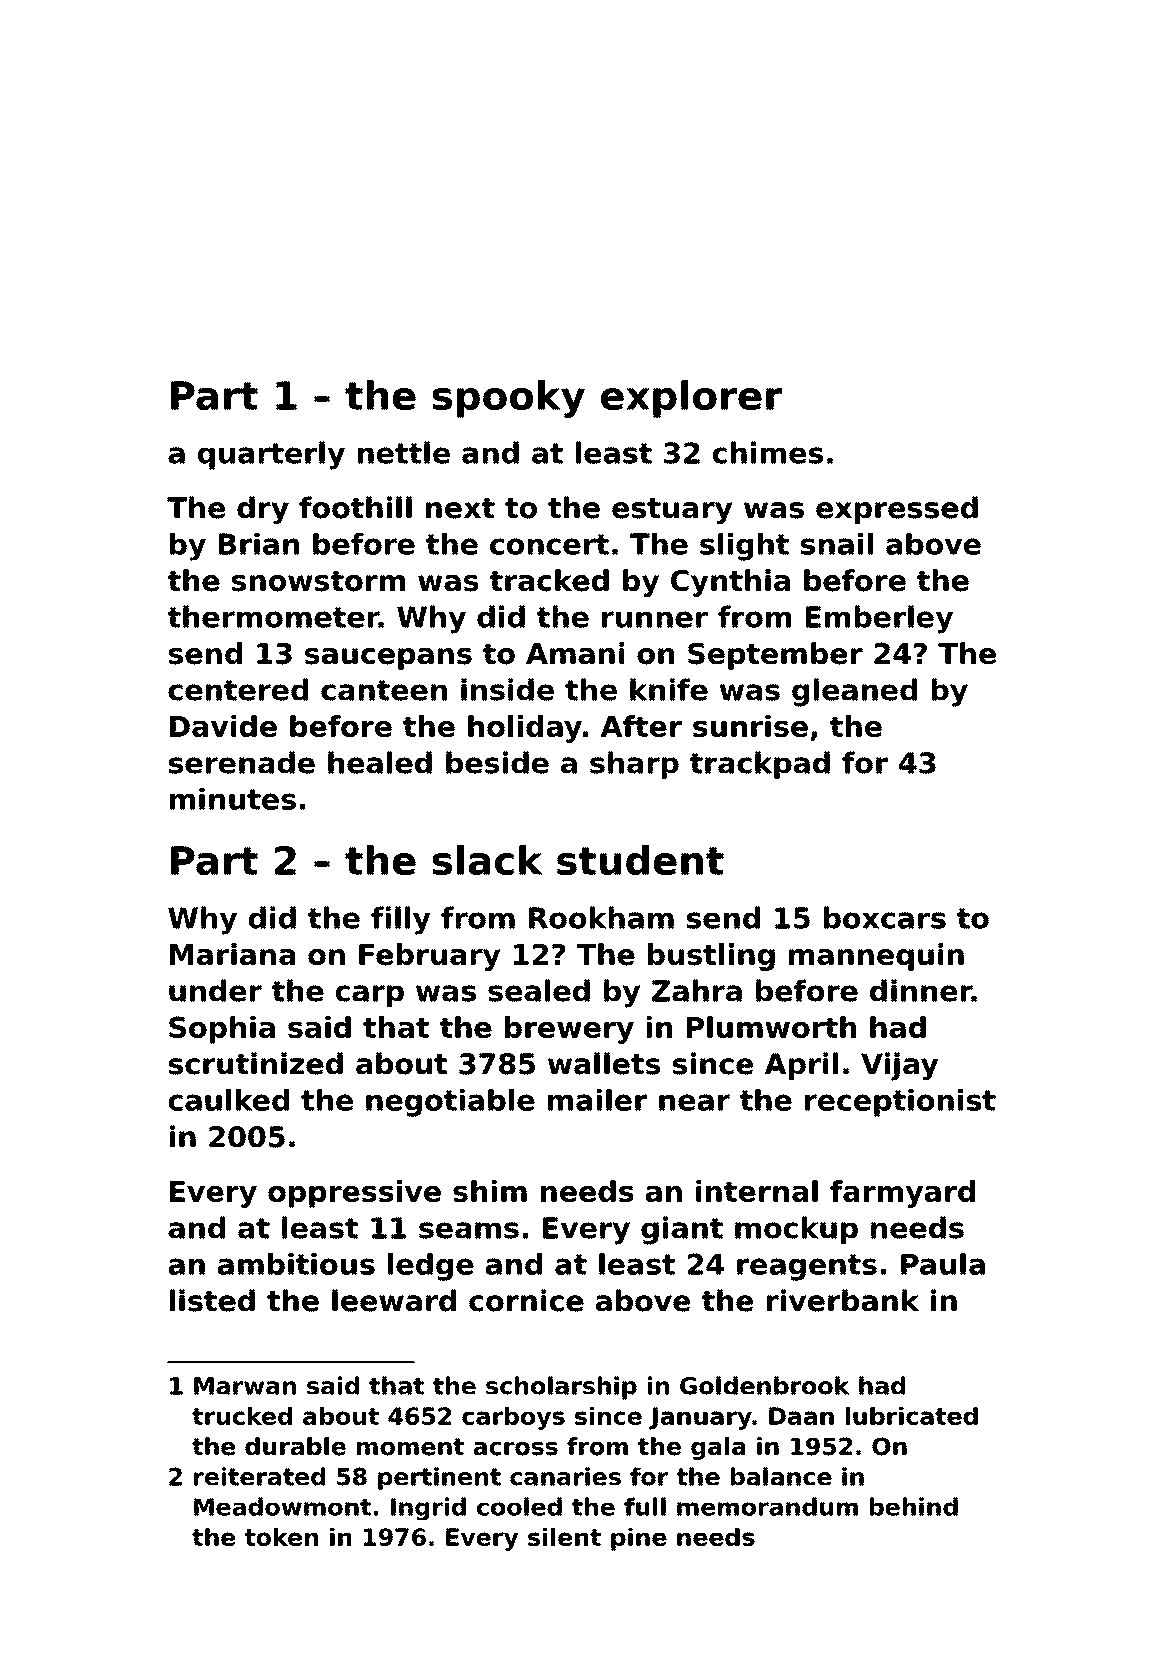 The image size is (1165, 1654). Describe the element at coordinates (640, 860) in the image. I see `student` at that location.
